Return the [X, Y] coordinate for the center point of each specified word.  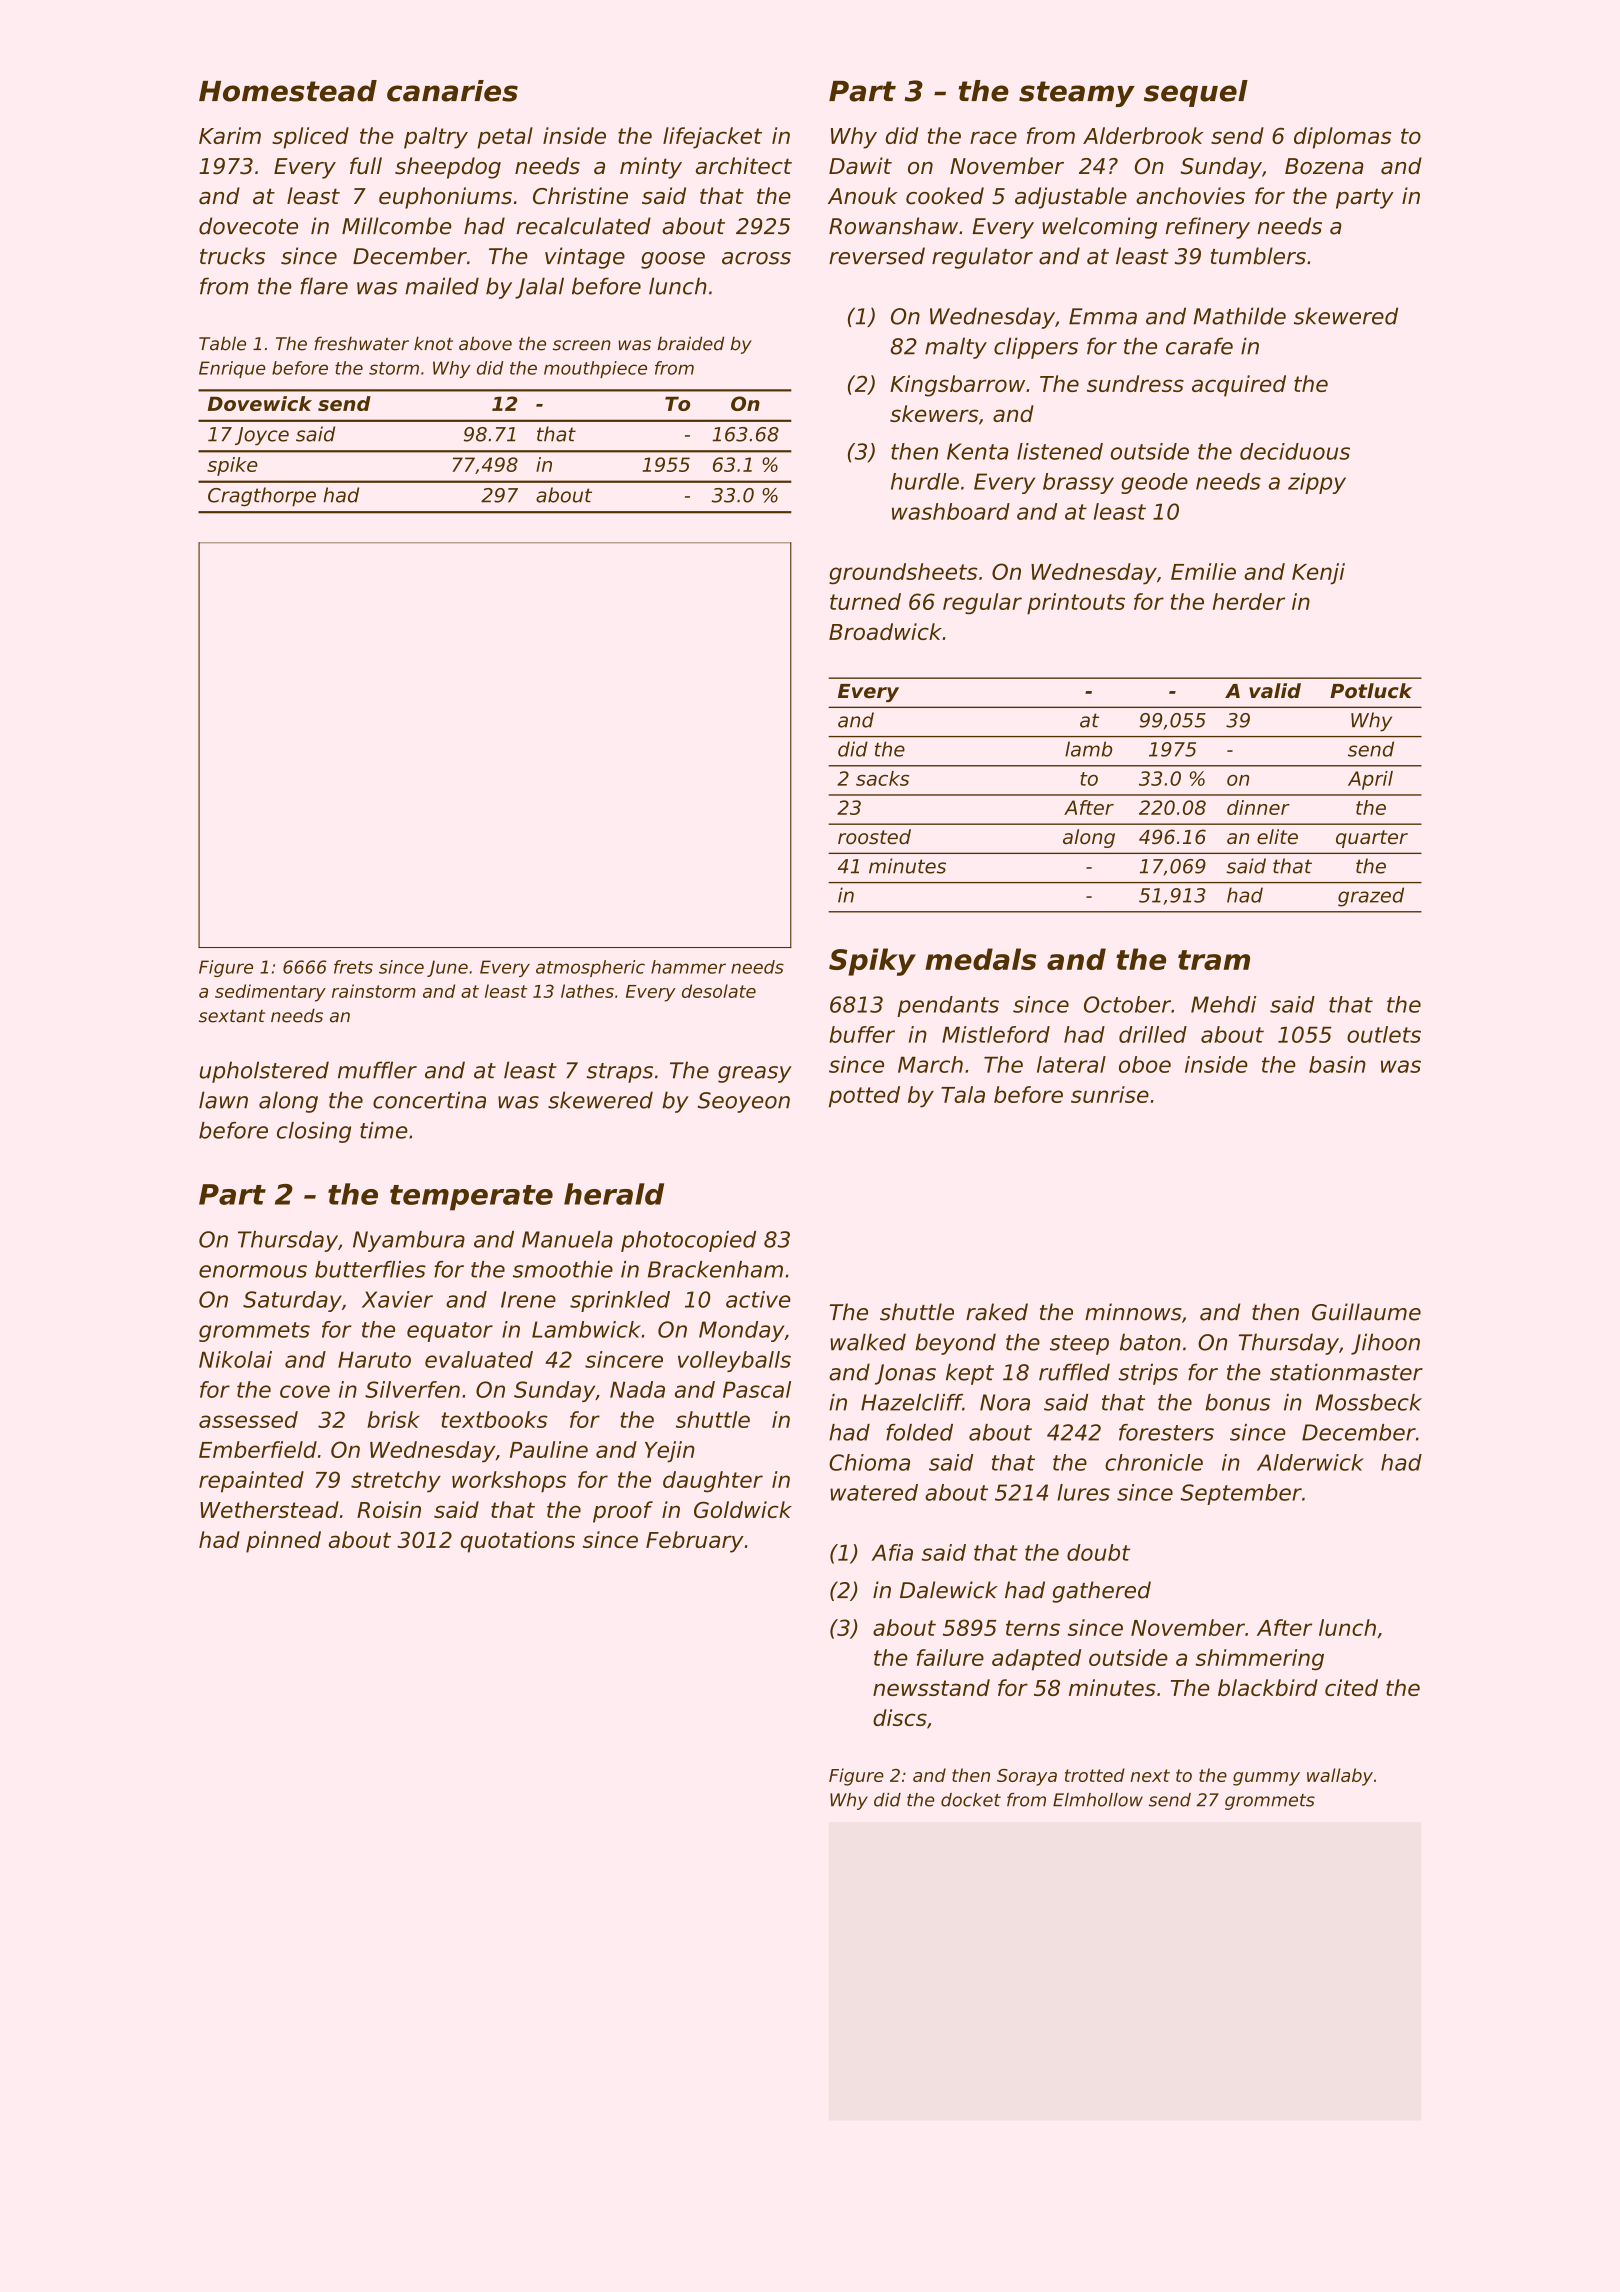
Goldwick [743, 1509]
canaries [452, 91]
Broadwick [885, 631]
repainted [251, 1482]
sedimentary [270, 993]
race [993, 137]
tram [1214, 960]
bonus [1237, 1402]
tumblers [1258, 256]
